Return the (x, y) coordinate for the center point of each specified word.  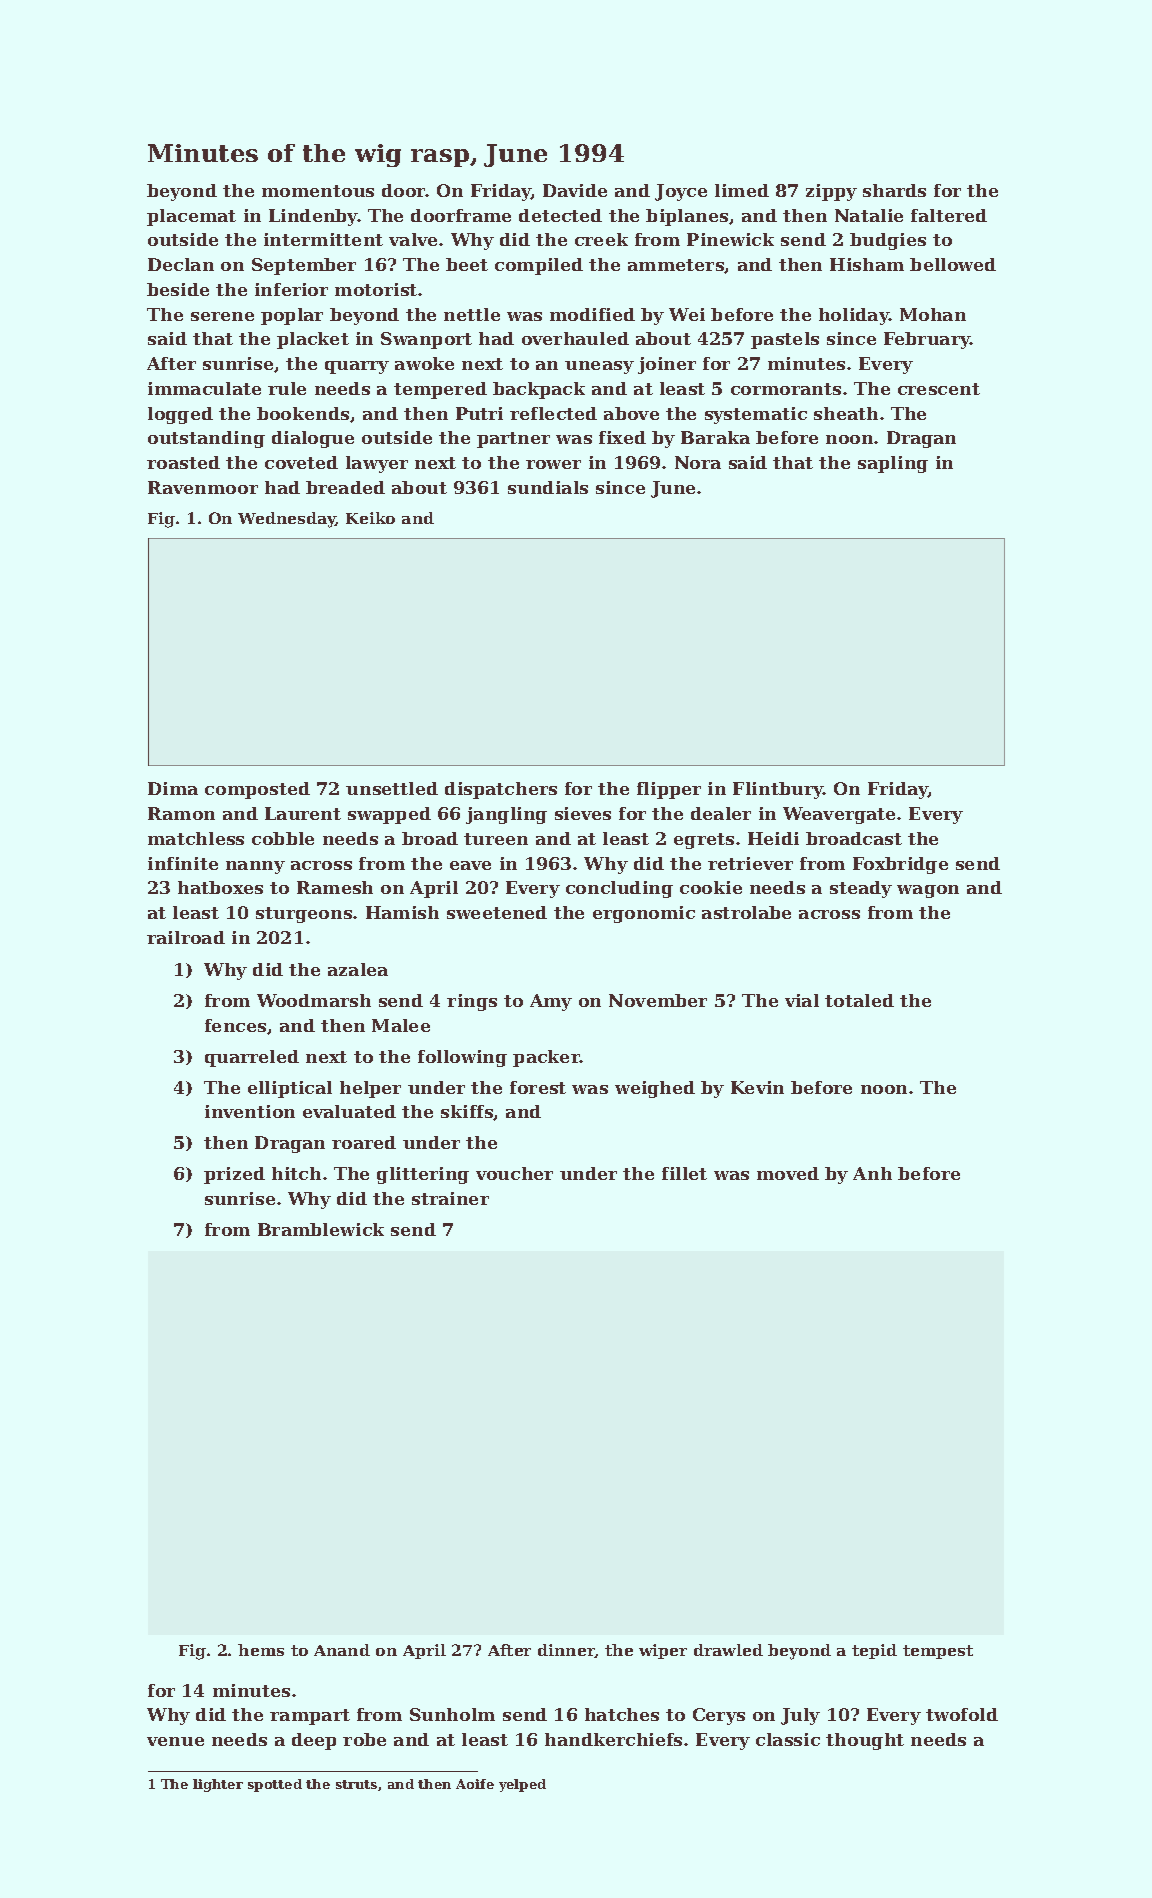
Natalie (869, 215)
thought (865, 1741)
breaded (345, 487)
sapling (893, 464)
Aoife (475, 1784)
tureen (496, 839)
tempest (938, 1652)
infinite (183, 863)
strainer (450, 1198)
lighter (218, 1785)
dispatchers (501, 790)
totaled (859, 1000)
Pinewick (730, 239)
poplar (292, 316)
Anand (342, 1650)
